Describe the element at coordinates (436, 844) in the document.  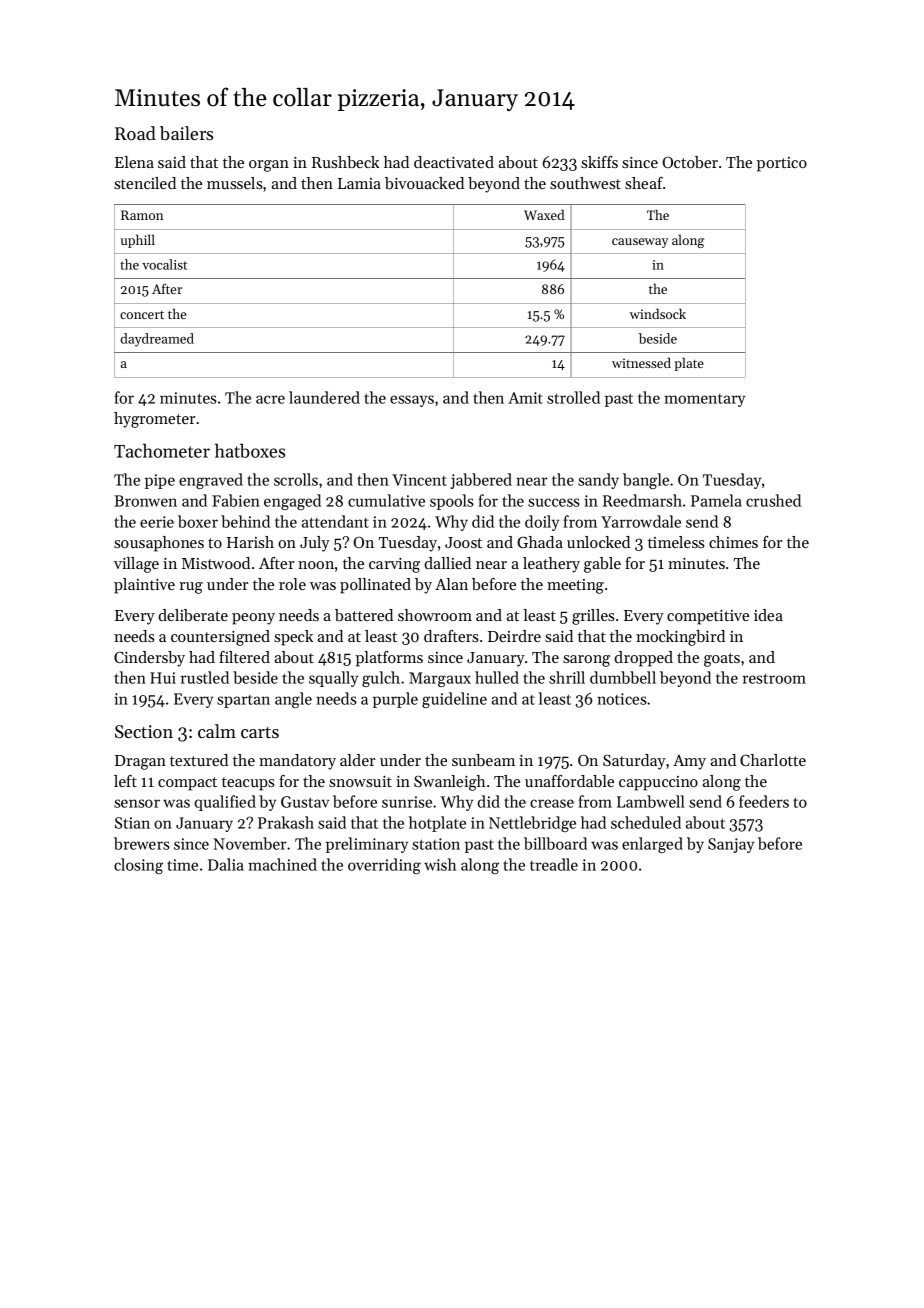
I see `station` at that location.
